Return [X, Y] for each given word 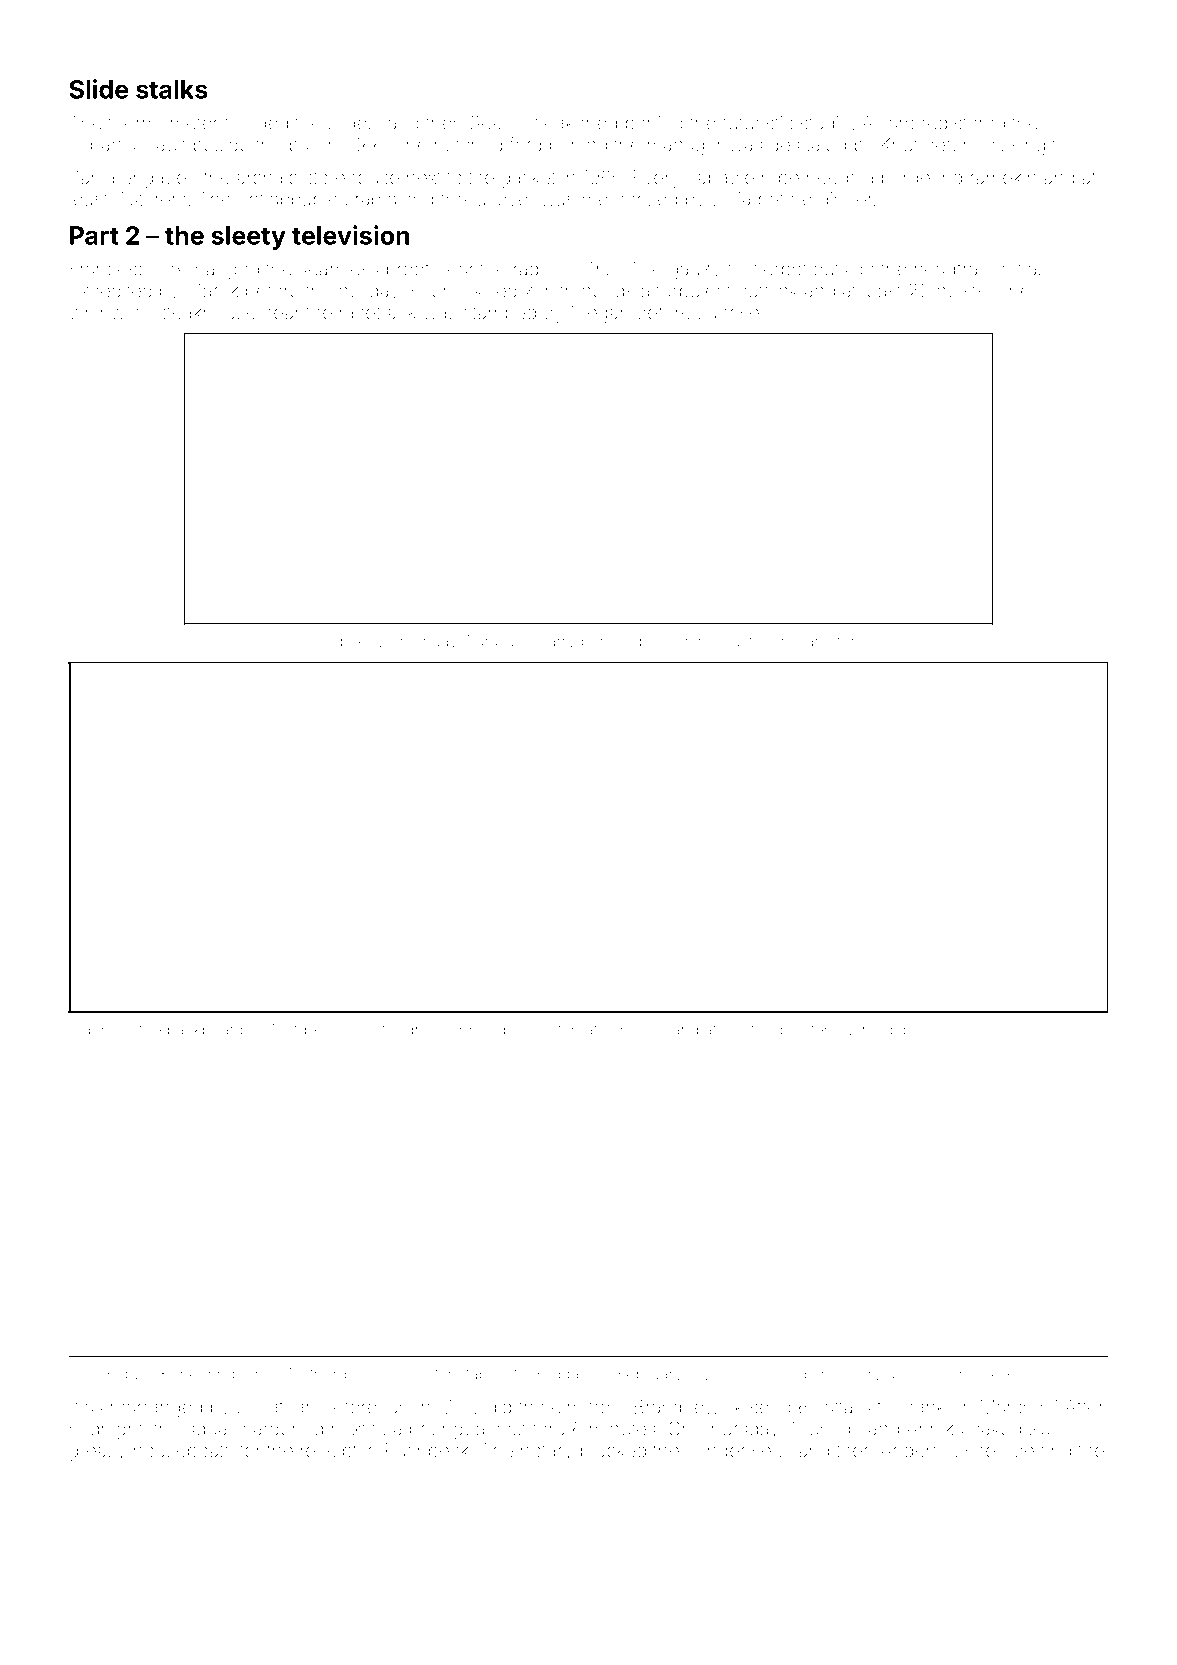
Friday [436, 643]
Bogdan [560, 1376]
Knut [900, 145]
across [910, 1375]
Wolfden [296, 1029]
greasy [97, 1454]
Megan [600, 314]
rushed [977, 1450]
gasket [528, 179]
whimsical [707, 641]
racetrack [378, 312]
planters [808, 1030]
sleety [248, 238]
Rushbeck [427, 1450]
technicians [790, 641]
